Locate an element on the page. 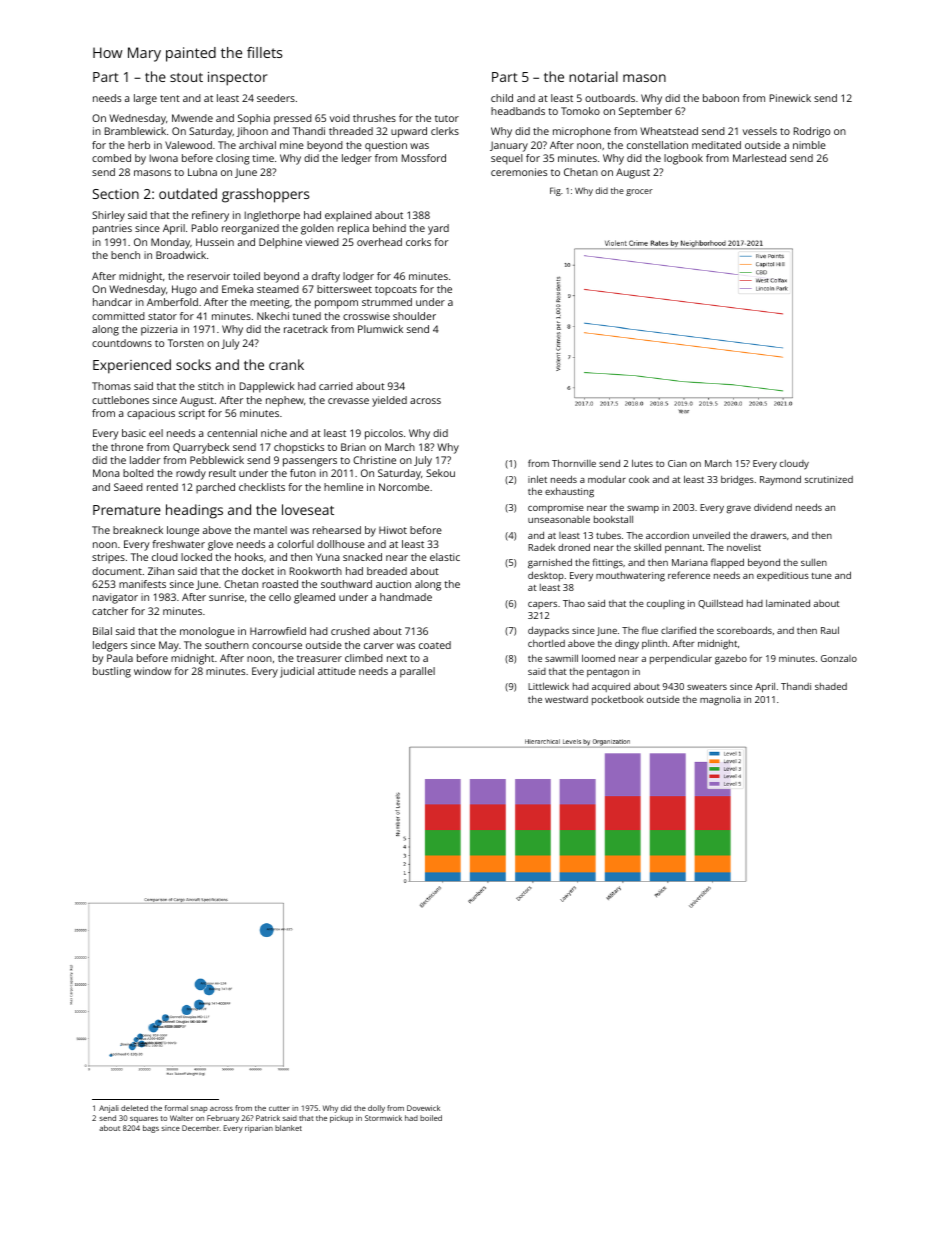  pennant is located at coordinates (683, 549).
